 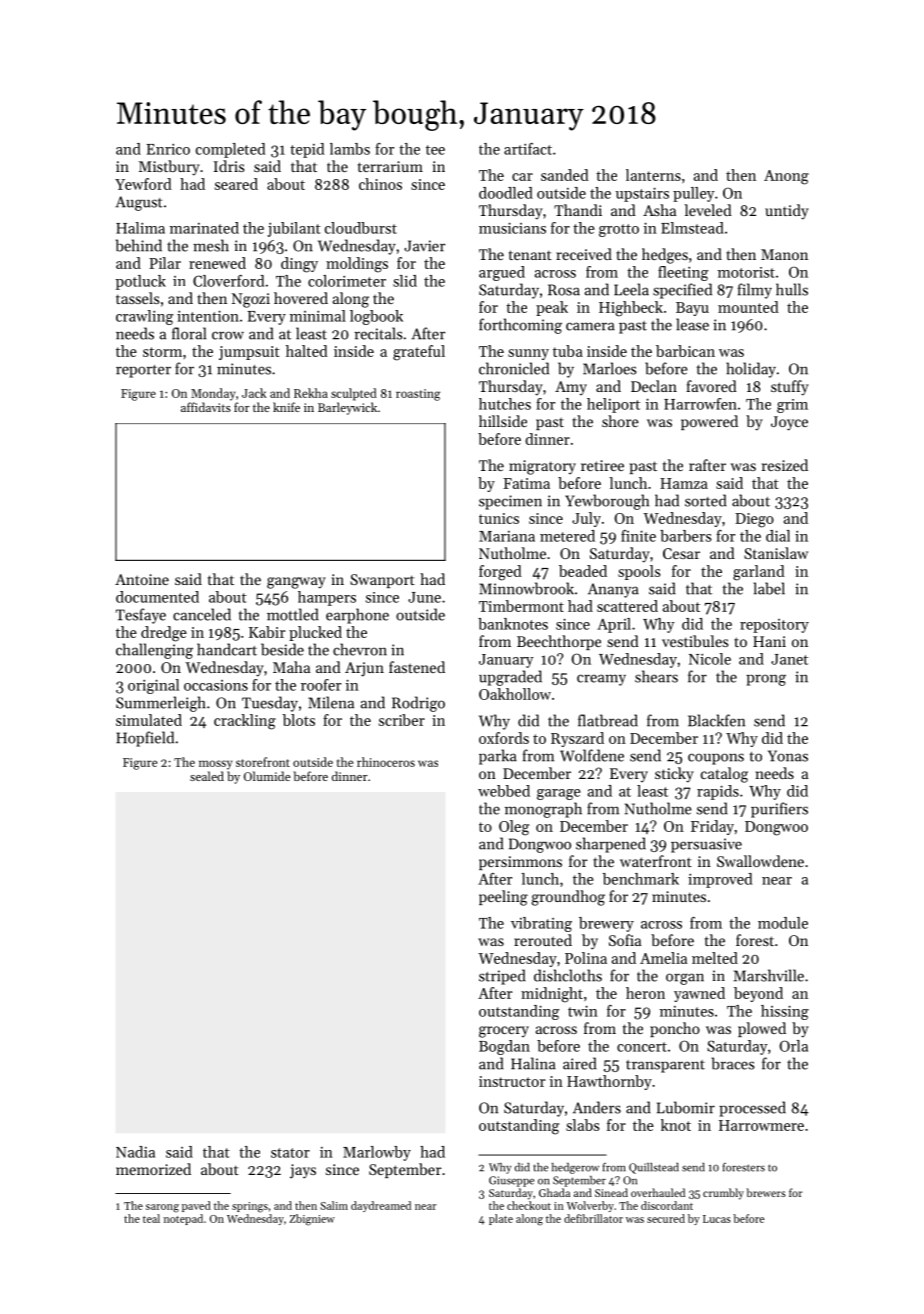 I want to click on sticky, so click(x=674, y=775).
